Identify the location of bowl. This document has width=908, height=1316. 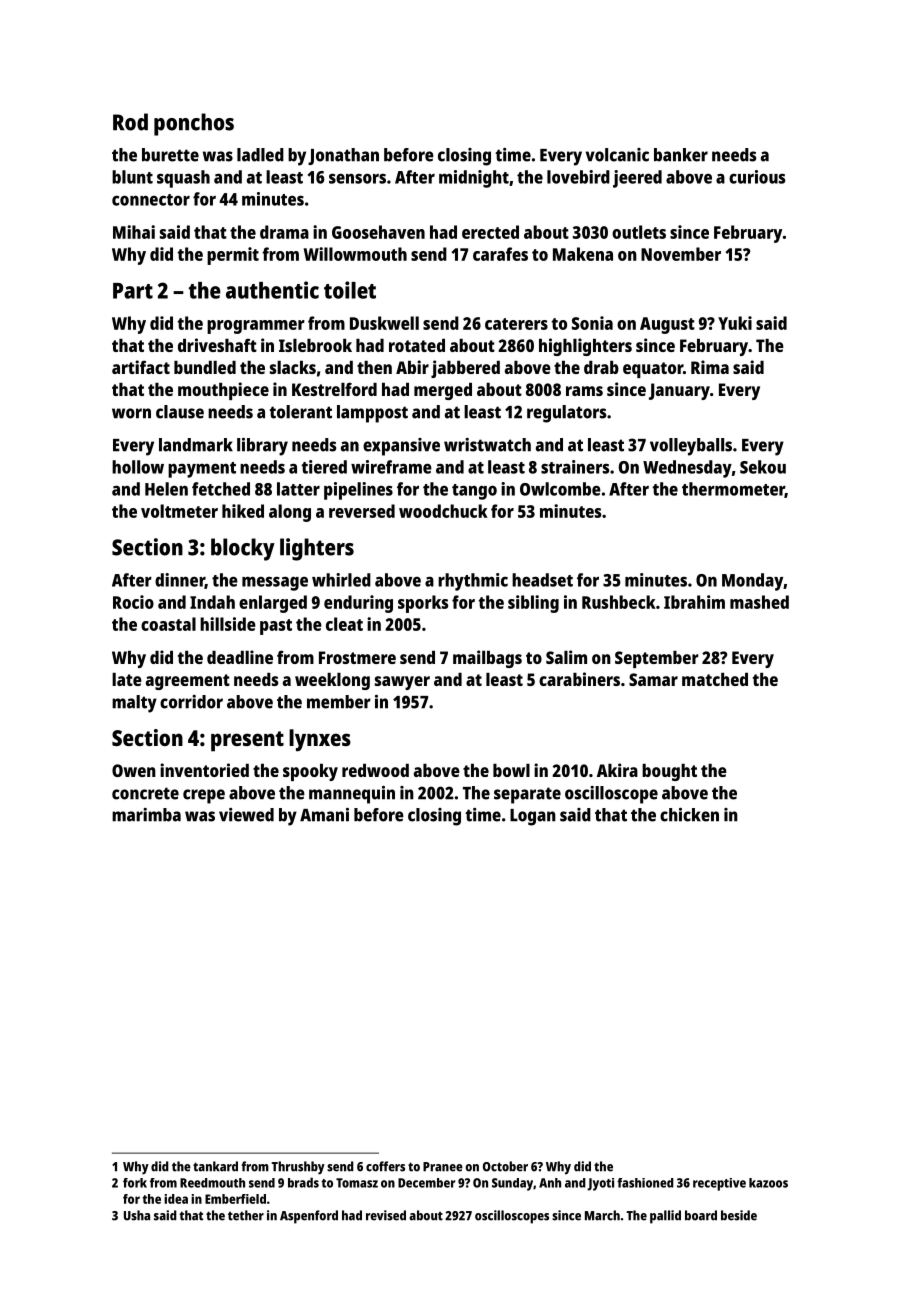
(511, 770).
